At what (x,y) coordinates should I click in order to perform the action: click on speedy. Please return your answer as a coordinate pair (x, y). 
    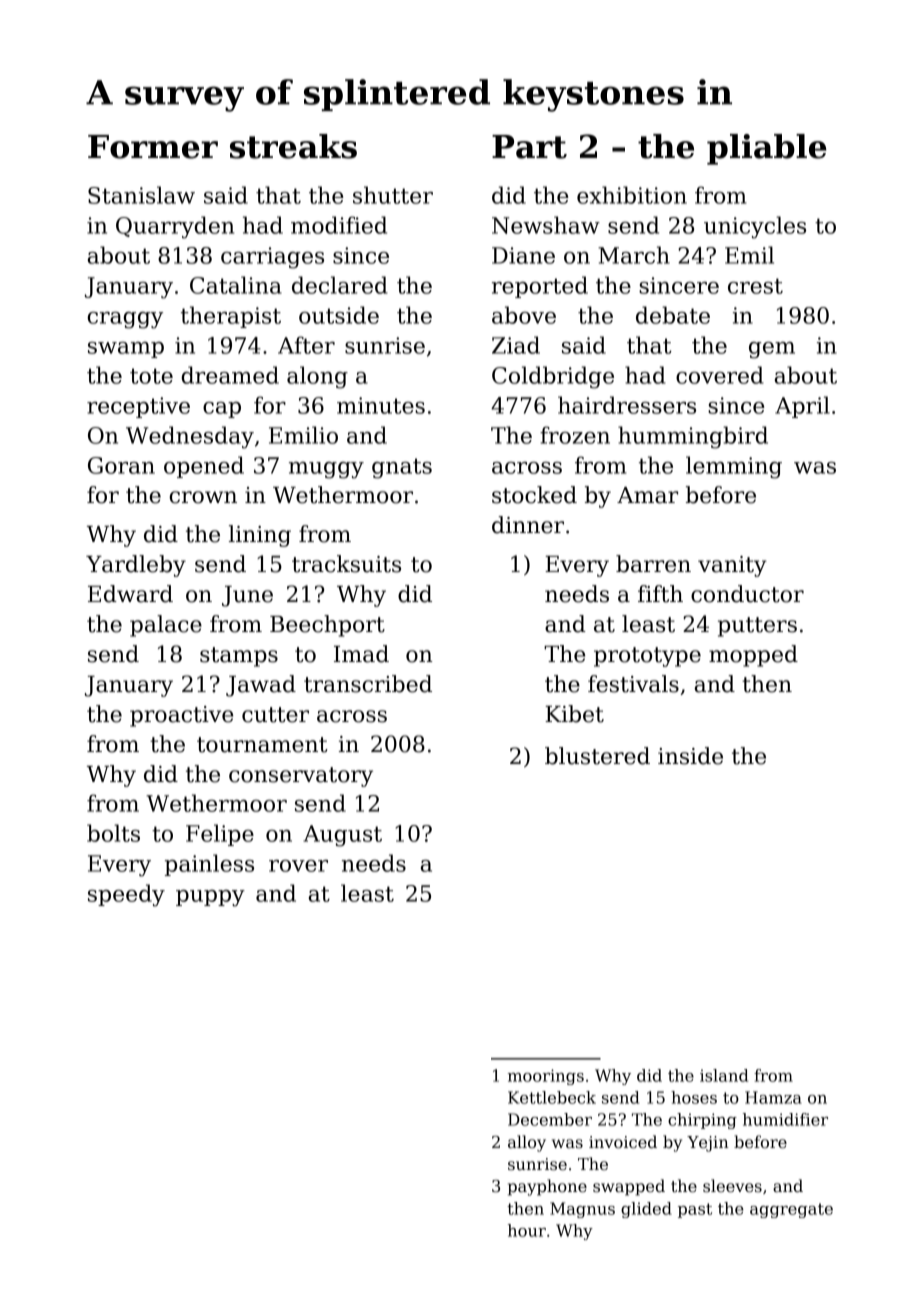
    Looking at the image, I should click on (126, 895).
